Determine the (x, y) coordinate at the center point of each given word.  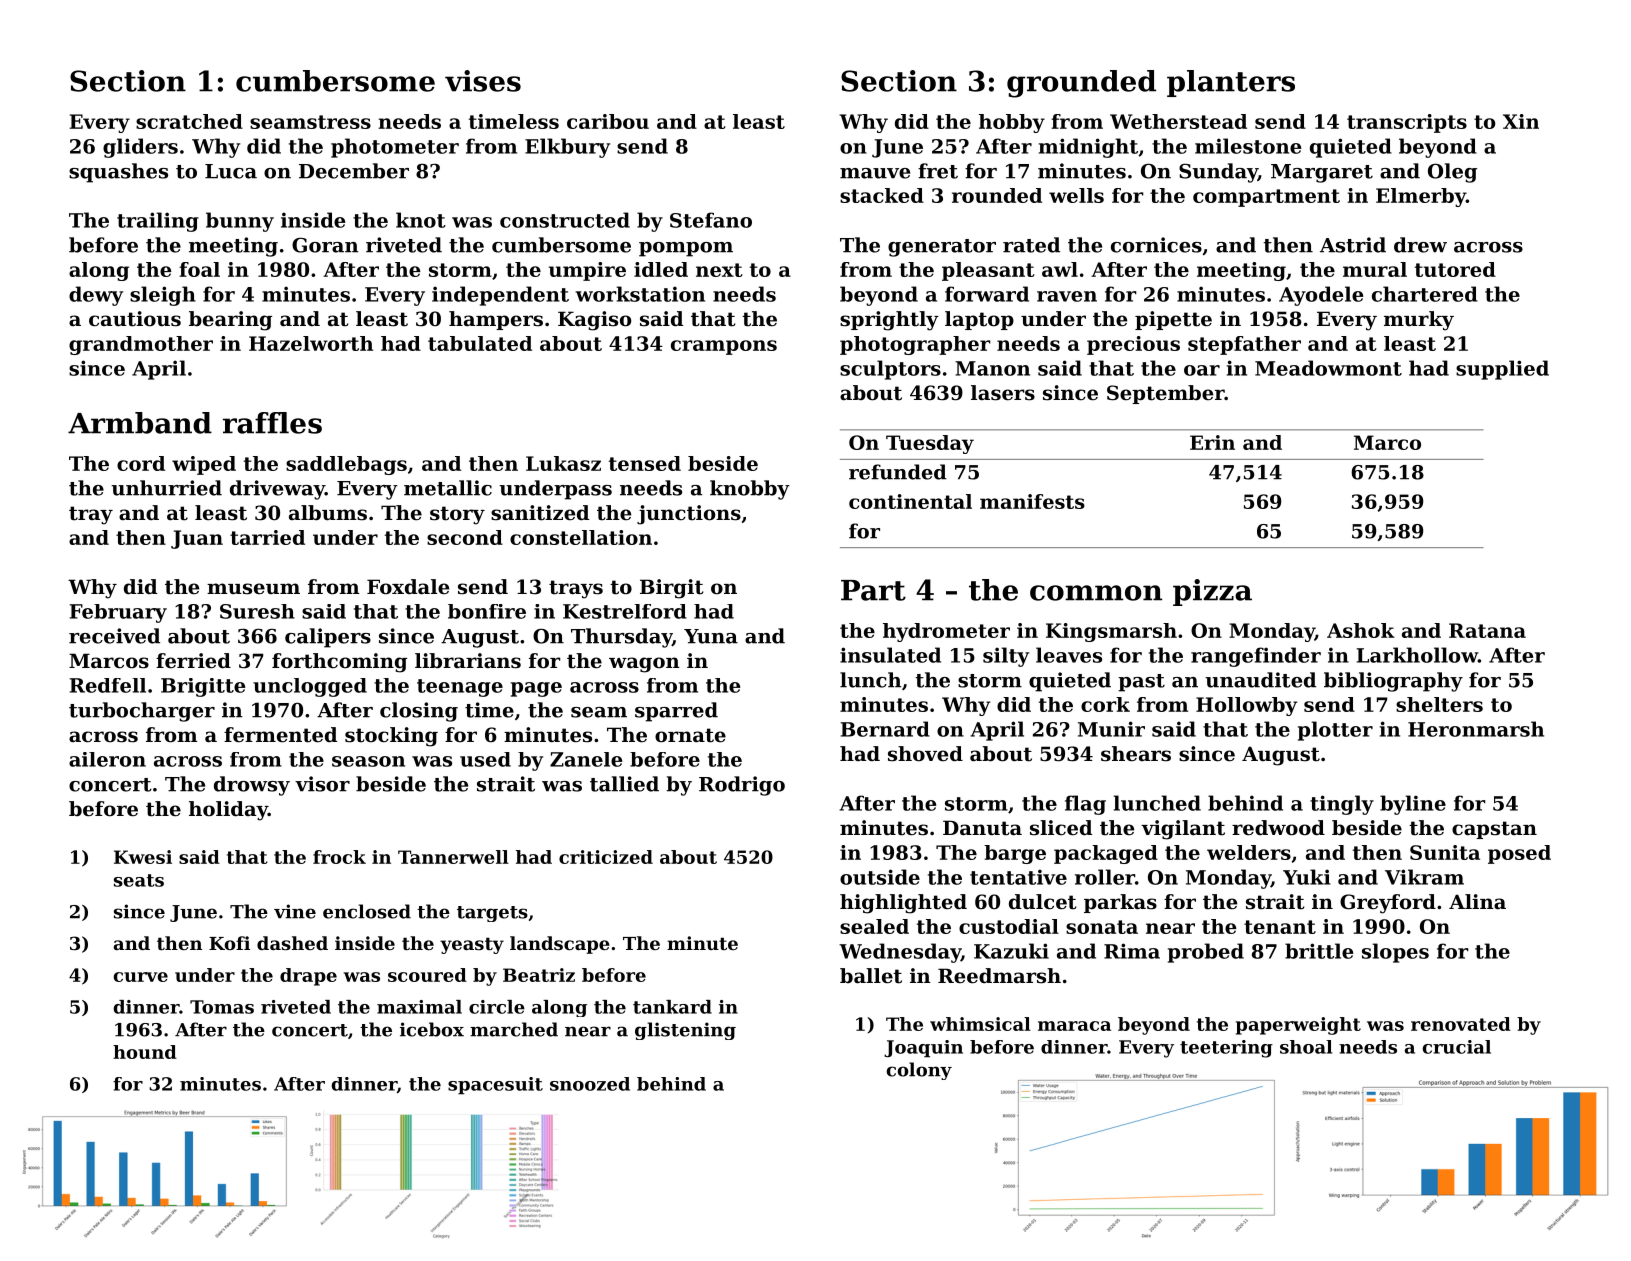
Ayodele (1321, 296)
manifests (1032, 501)
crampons (724, 347)
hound (145, 1052)
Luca (231, 171)
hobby (1012, 123)
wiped (204, 465)
